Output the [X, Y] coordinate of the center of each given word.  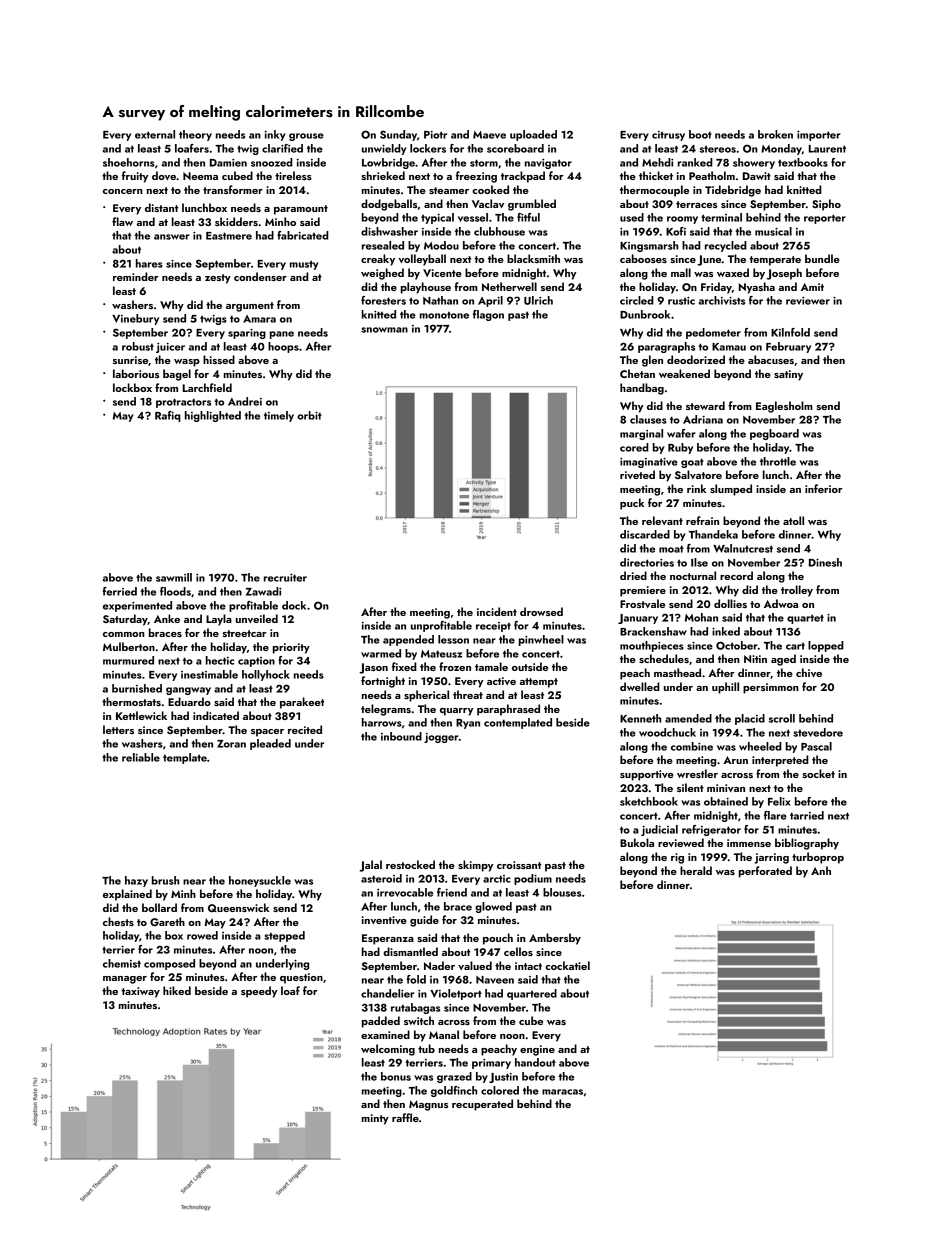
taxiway [140, 992]
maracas [562, 1092]
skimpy [475, 866]
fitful [528, 217]
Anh [821, 870]
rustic [681, 301]
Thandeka [713, 534]
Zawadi [264, 591]
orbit [309, 415]
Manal [444, 1034]
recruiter [285, 578]
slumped [731, 490]
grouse [306, 137]
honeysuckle [260, 881]
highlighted [213, 416]
